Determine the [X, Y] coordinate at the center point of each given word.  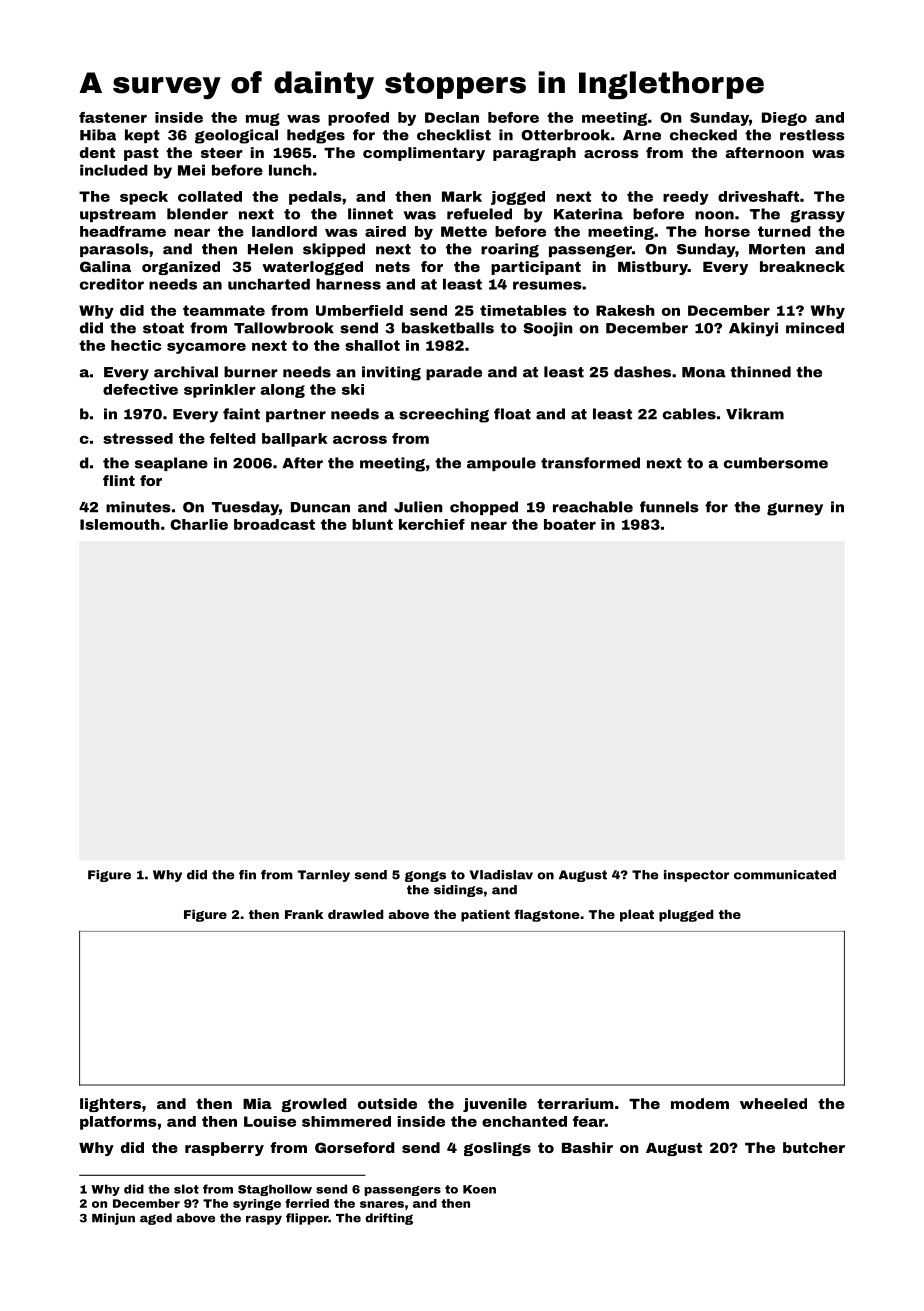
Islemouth [120, 524]
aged [156, 1219]
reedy [686, 198]
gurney [795, 509]
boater [570, 524]
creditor [112, 284]
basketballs [448, 328]
